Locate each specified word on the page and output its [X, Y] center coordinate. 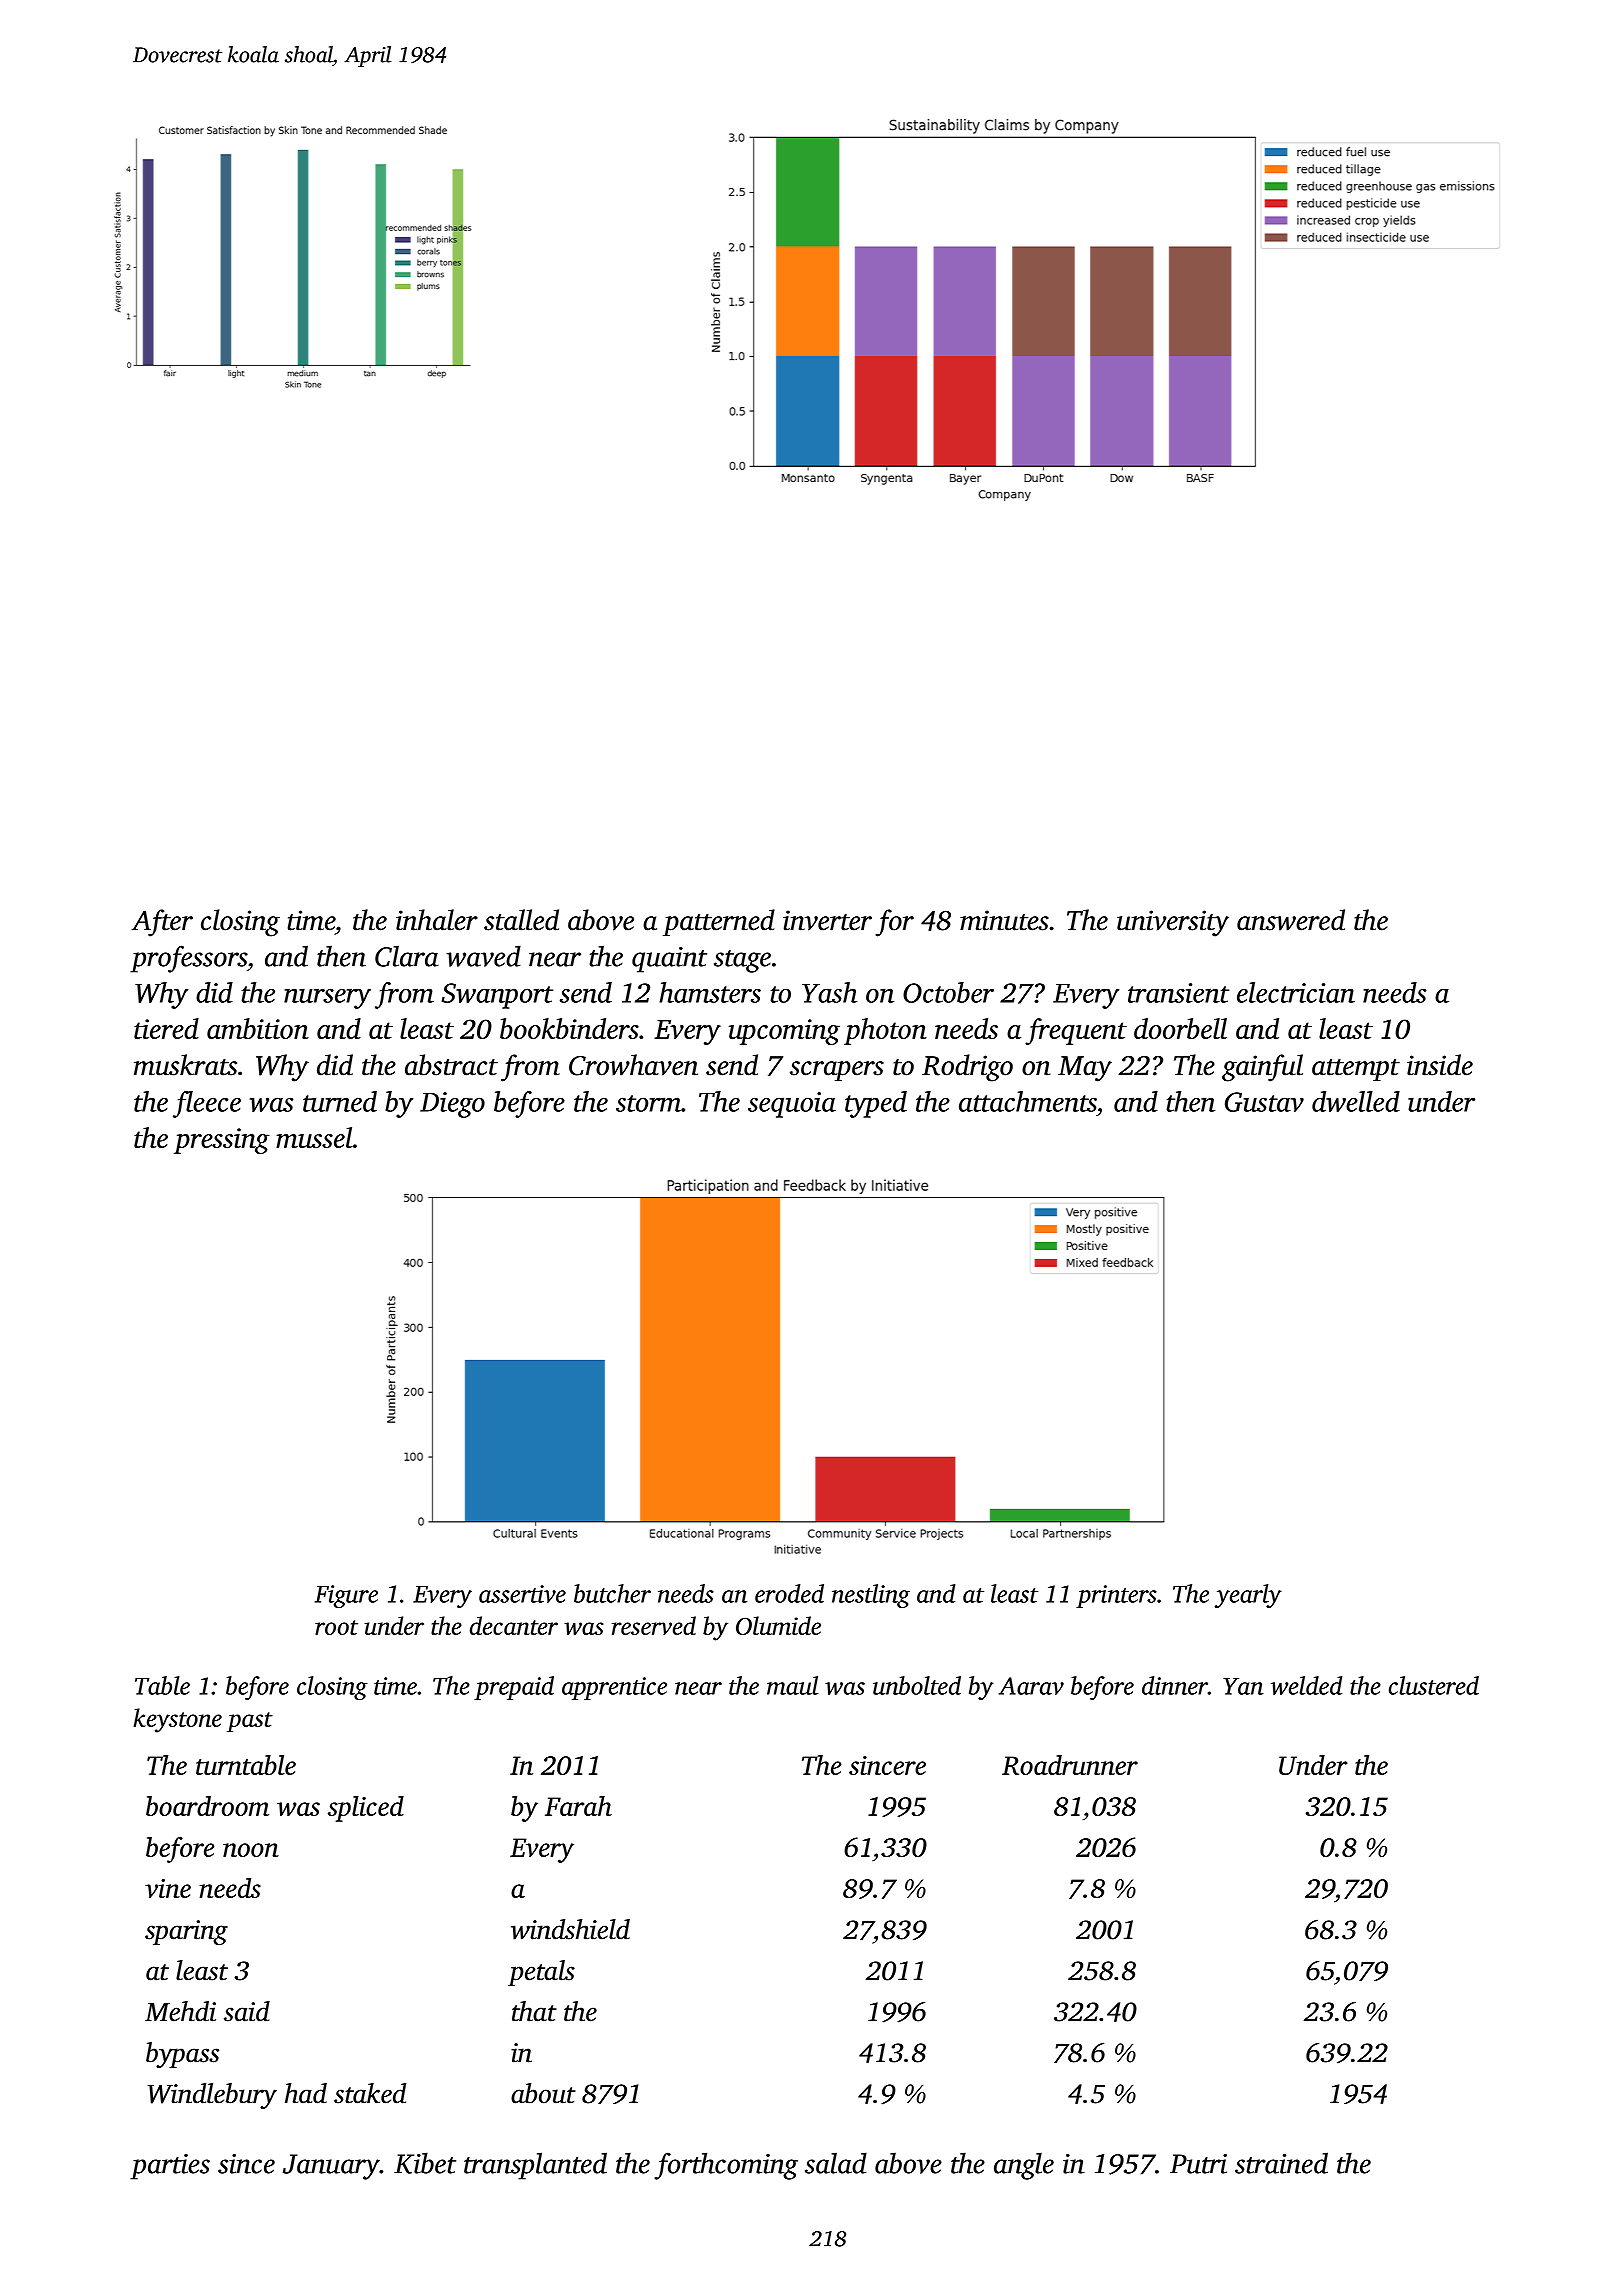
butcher [612, 1593]
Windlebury [212, 2096]
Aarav [1031, 1686]
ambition [258, 1028]
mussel [314, 1137]
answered [1291, 920]
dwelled [1356, 1101]
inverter [827, 920]
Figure [346, 1596]
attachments [1028, 1101]
